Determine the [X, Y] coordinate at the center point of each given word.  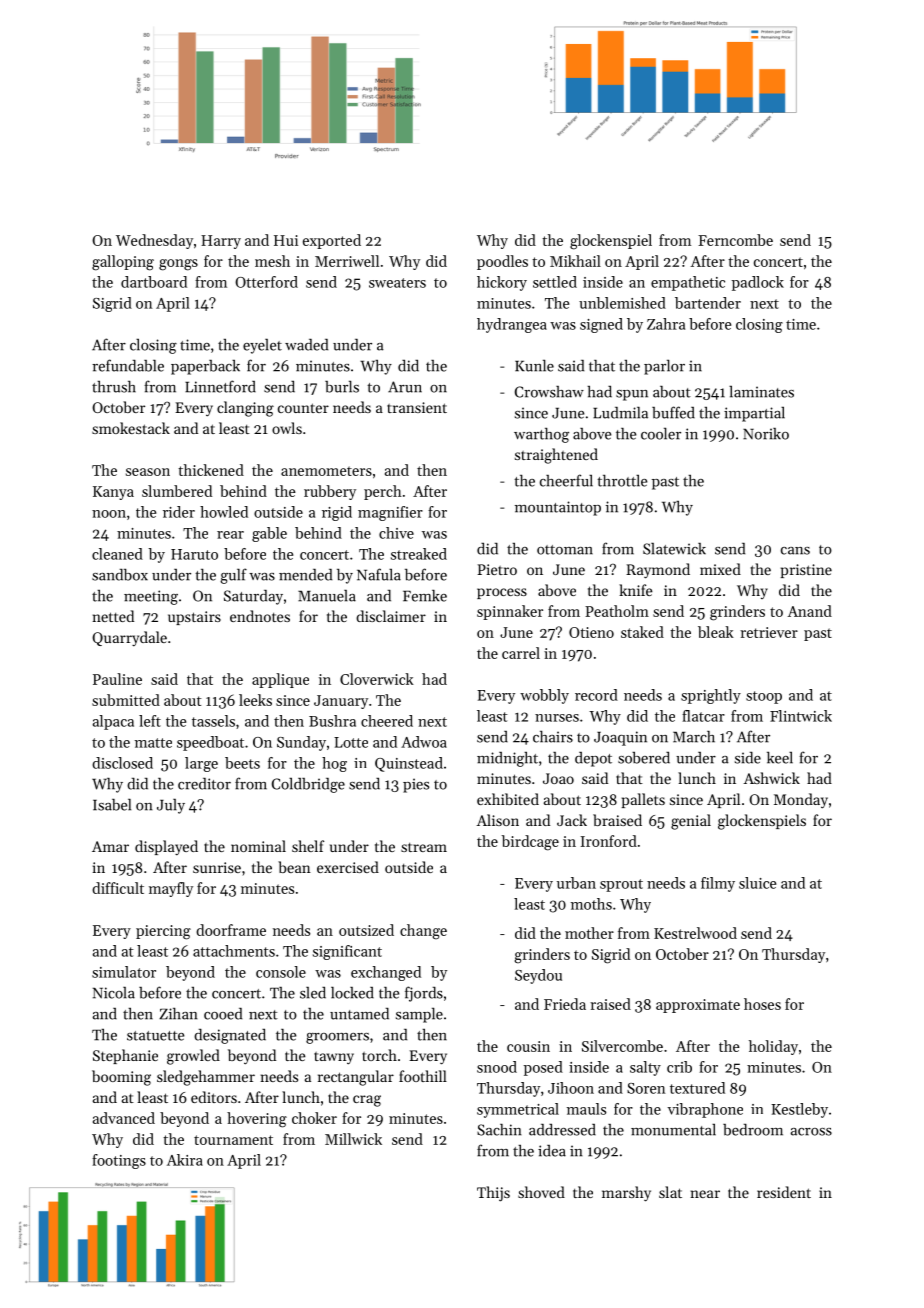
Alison [497, 820]
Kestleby [799, 1110]
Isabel [112, 804]
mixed [720, 569]
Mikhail [575, 261]
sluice [757, 883]
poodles [502, 262]
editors [214, 1097]
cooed [223, 1014]
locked [352, 992]
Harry [221, 242]
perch [383, 492]
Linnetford [220, 386]
